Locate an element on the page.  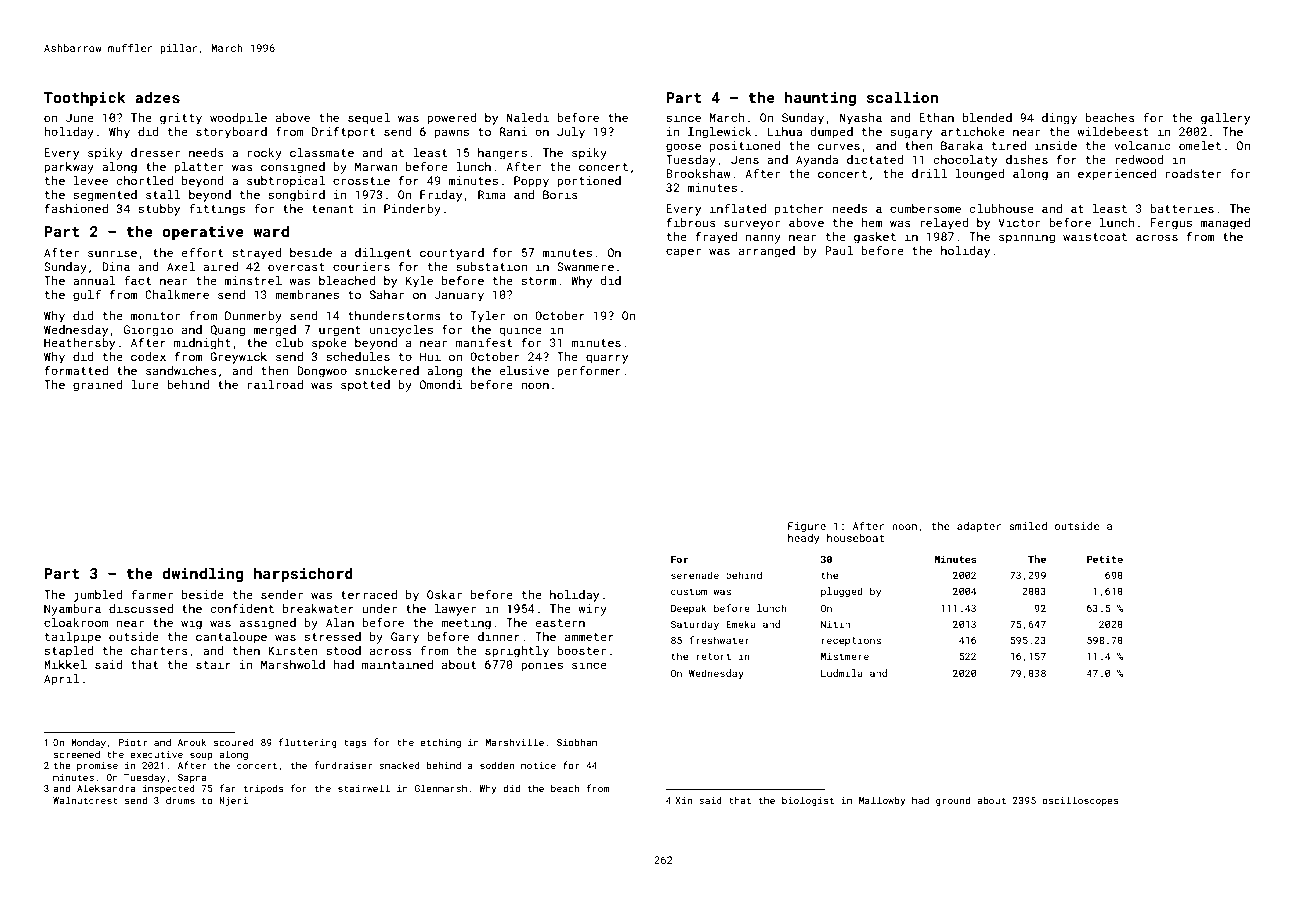
Paul is located at coordinates (839, 250).
